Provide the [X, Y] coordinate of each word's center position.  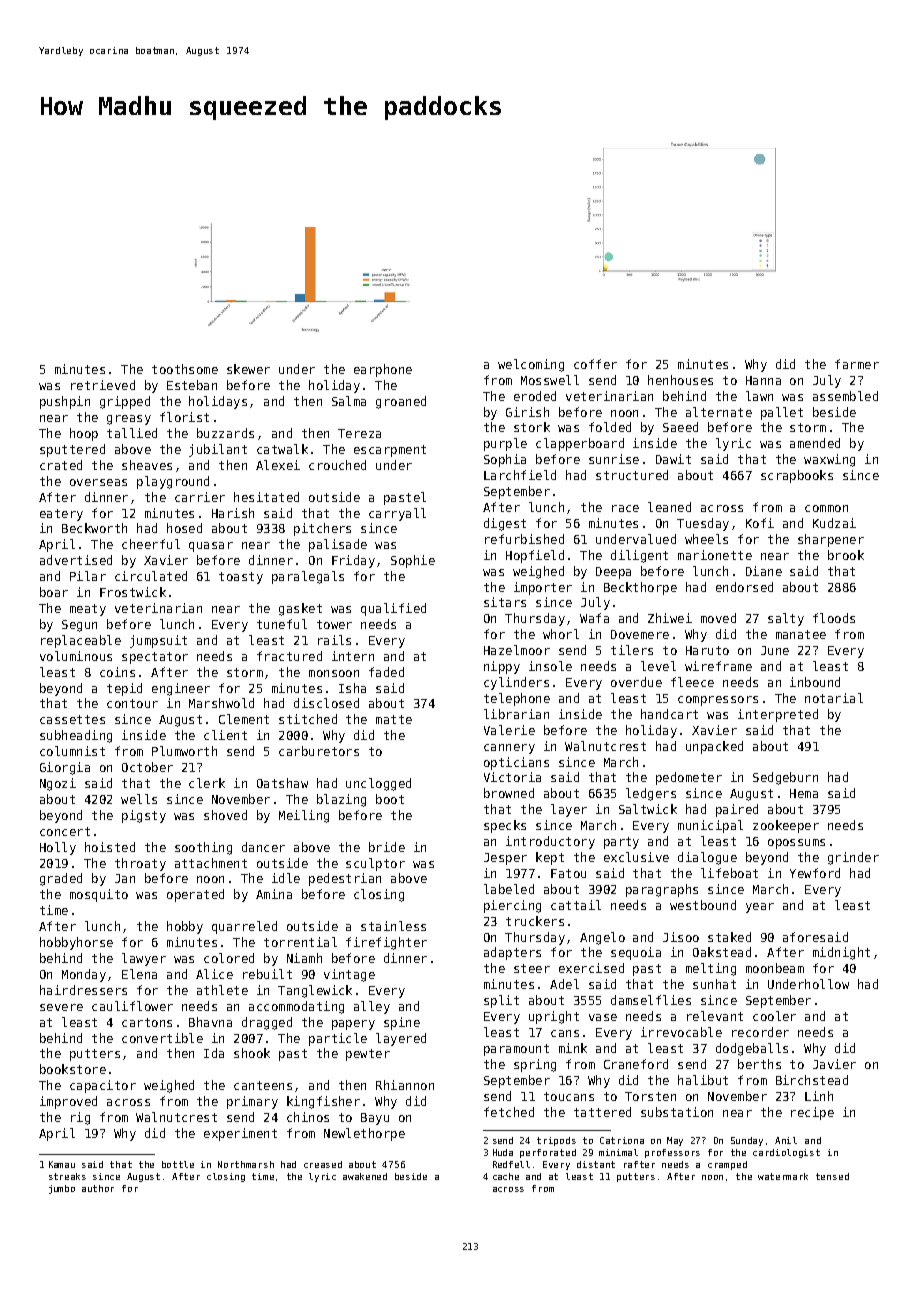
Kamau [62, 1164]
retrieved [103, 385]
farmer [857, 364]
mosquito [99, 895]
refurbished [524, 539]
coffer [595, 364]
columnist [72, 751]
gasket [300, 609]
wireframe [718, 666]
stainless [393, 926]
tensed [832, 1176]
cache [506, 1176]
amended [815, 443]
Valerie [509, 730]
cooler [774, 1016]
